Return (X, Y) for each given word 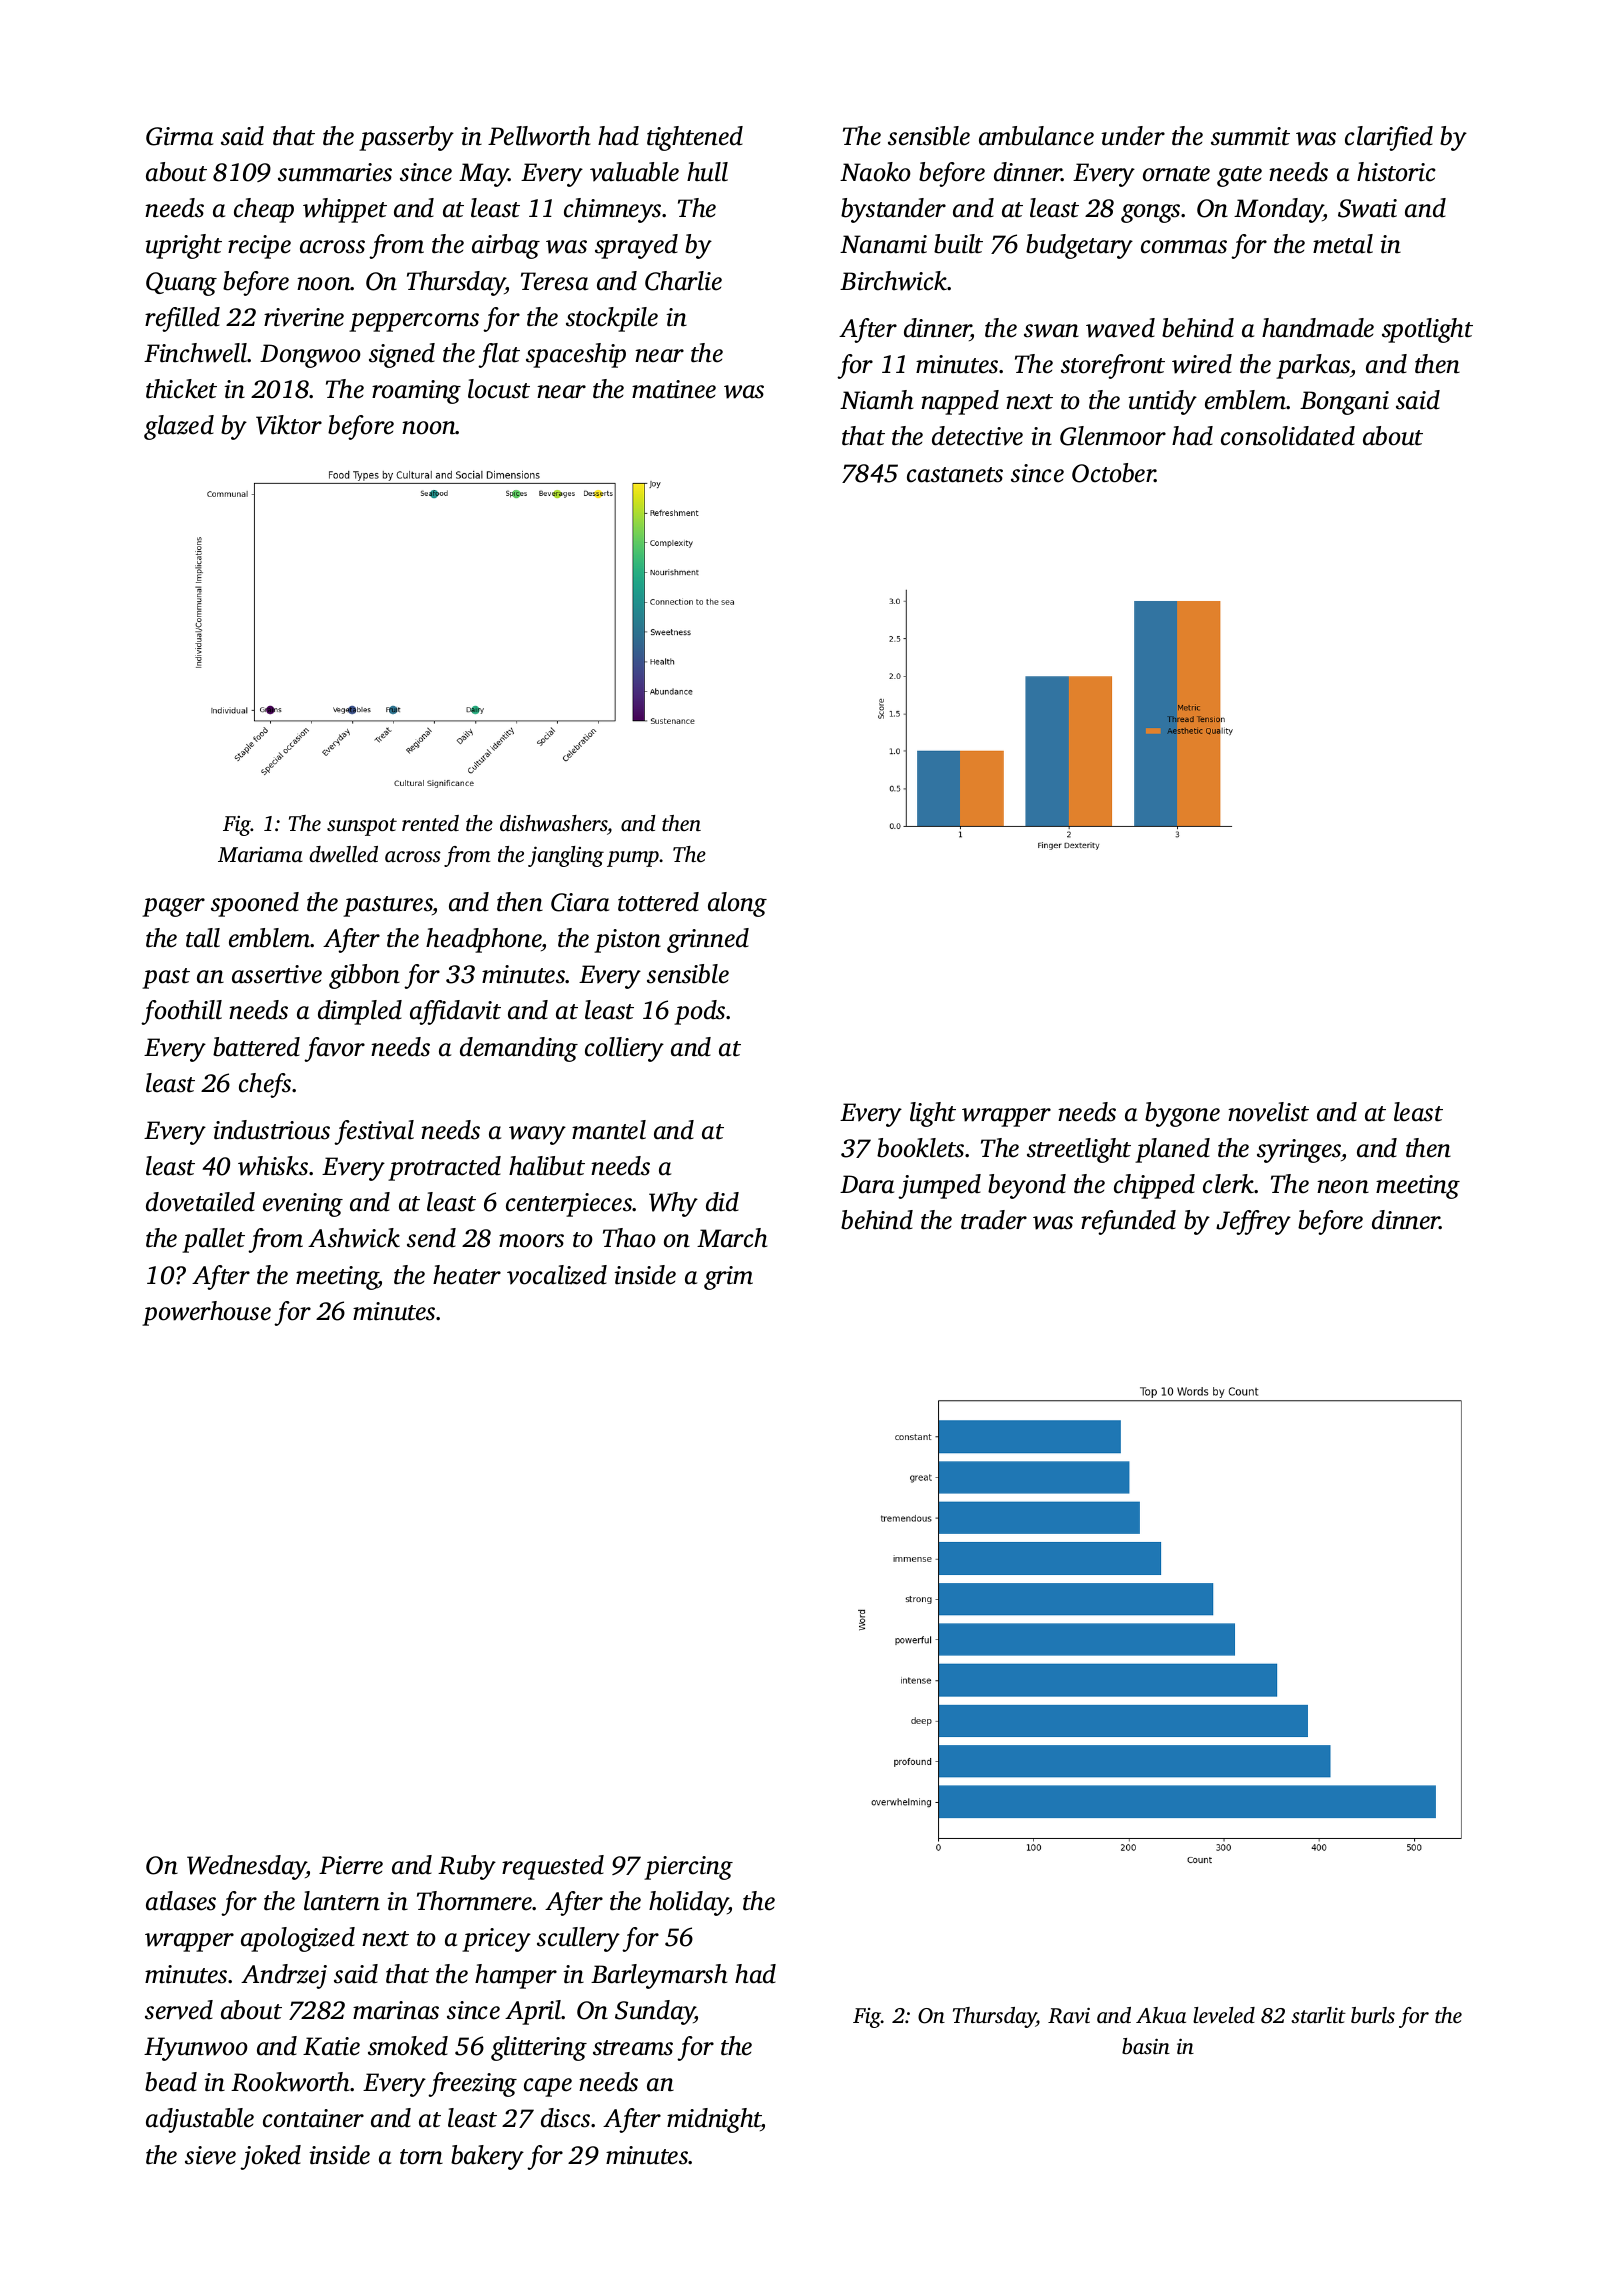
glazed (179, 427)
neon (1343, 1187)
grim (728, 1278)
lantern (342, 1901)
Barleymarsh (659, 1976)
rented (430, 823)
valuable (634, 172)
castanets (955, 475)
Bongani (1344, 403)
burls (1373, 2015)
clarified (1389, 138)
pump (633, 859)
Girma (179, 136)
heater (467, 1275)
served (179, 2010)
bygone (1182, 1114)
